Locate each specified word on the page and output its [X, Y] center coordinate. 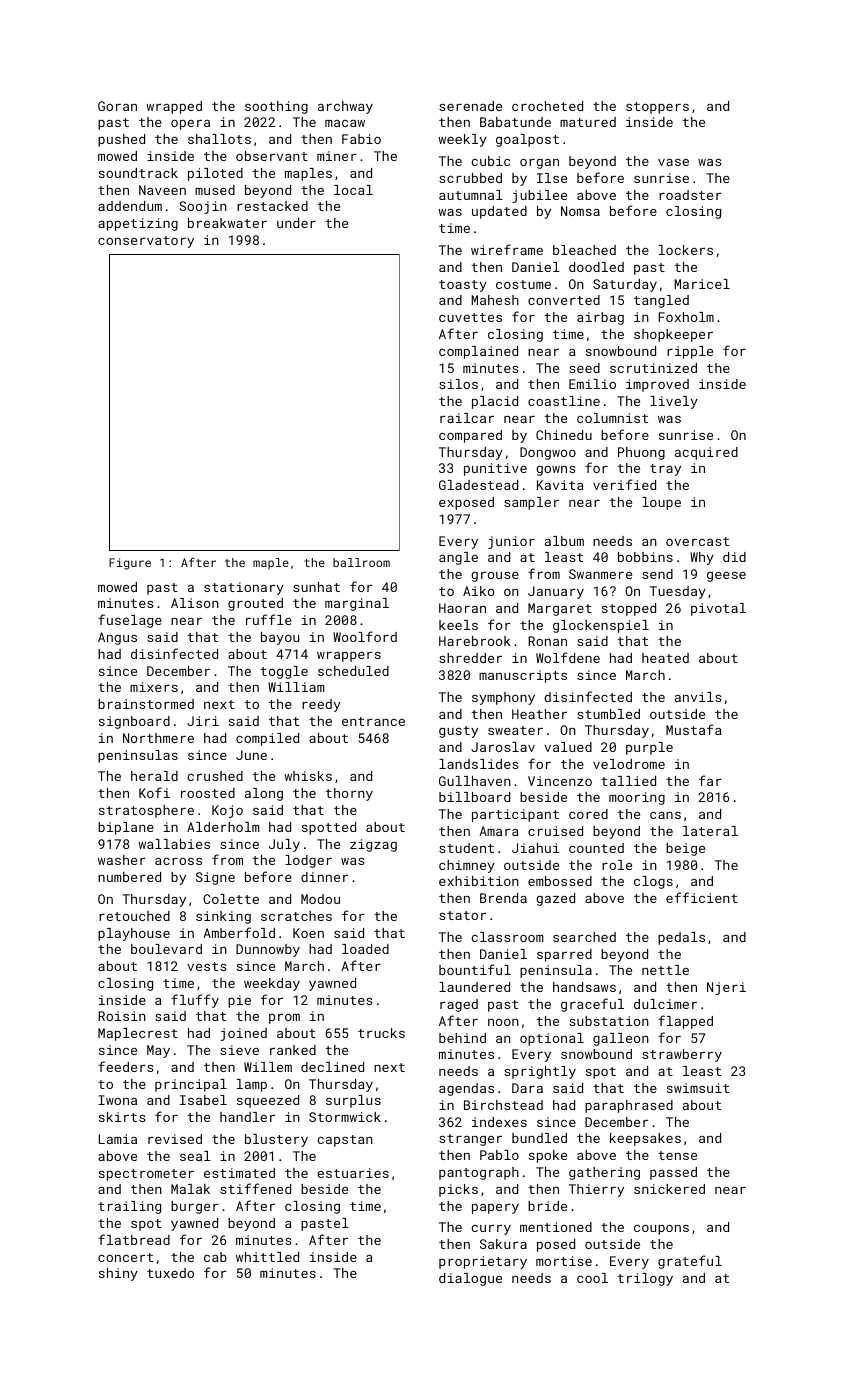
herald [154, 776]
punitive [495, 469]
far [710, 780]
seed [584, 368]
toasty [463, 286]
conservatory [146, 242]
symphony [503, 698]
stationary [244, 588]
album [564, 541]
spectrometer [146, 1175]
